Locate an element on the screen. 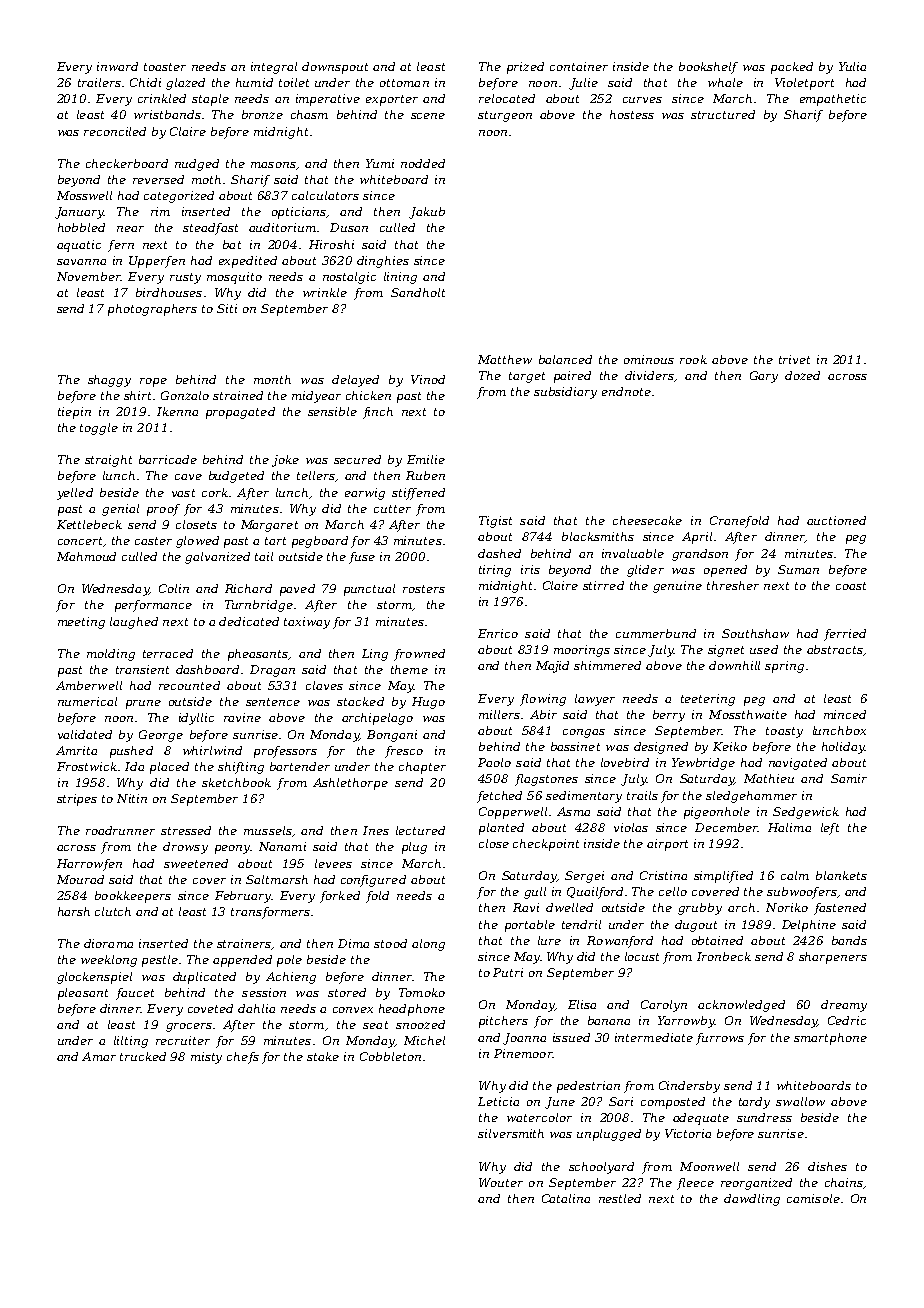  mussels is located at coordinates (268, 830).
